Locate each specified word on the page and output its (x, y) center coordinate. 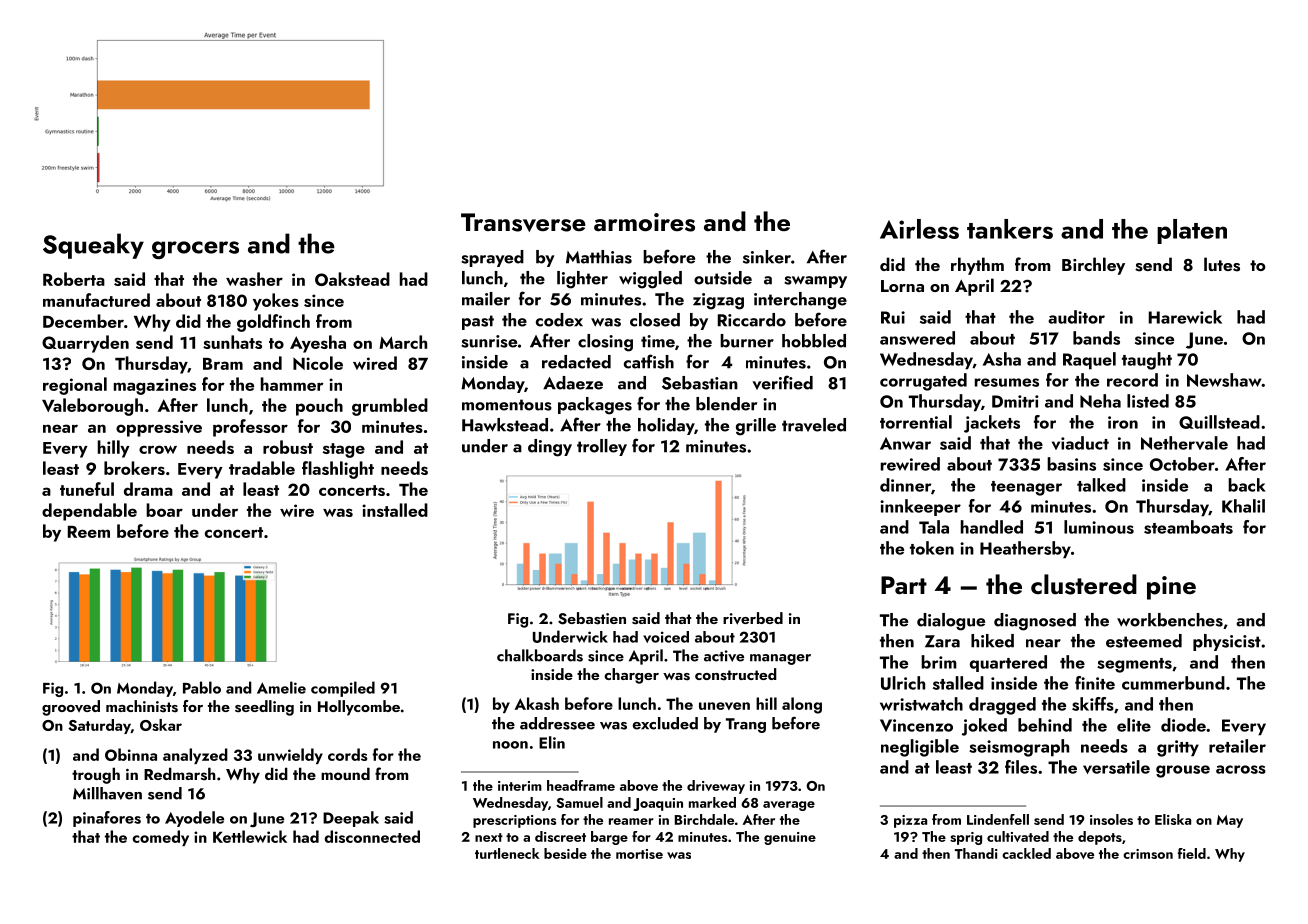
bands (1096, 338)
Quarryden (85, 344)
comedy (160, 838)
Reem (89, 532)
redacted (576, 362)
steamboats (1188, 527)
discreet (560, 836)
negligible (920, 748)
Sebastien (592, 618)
